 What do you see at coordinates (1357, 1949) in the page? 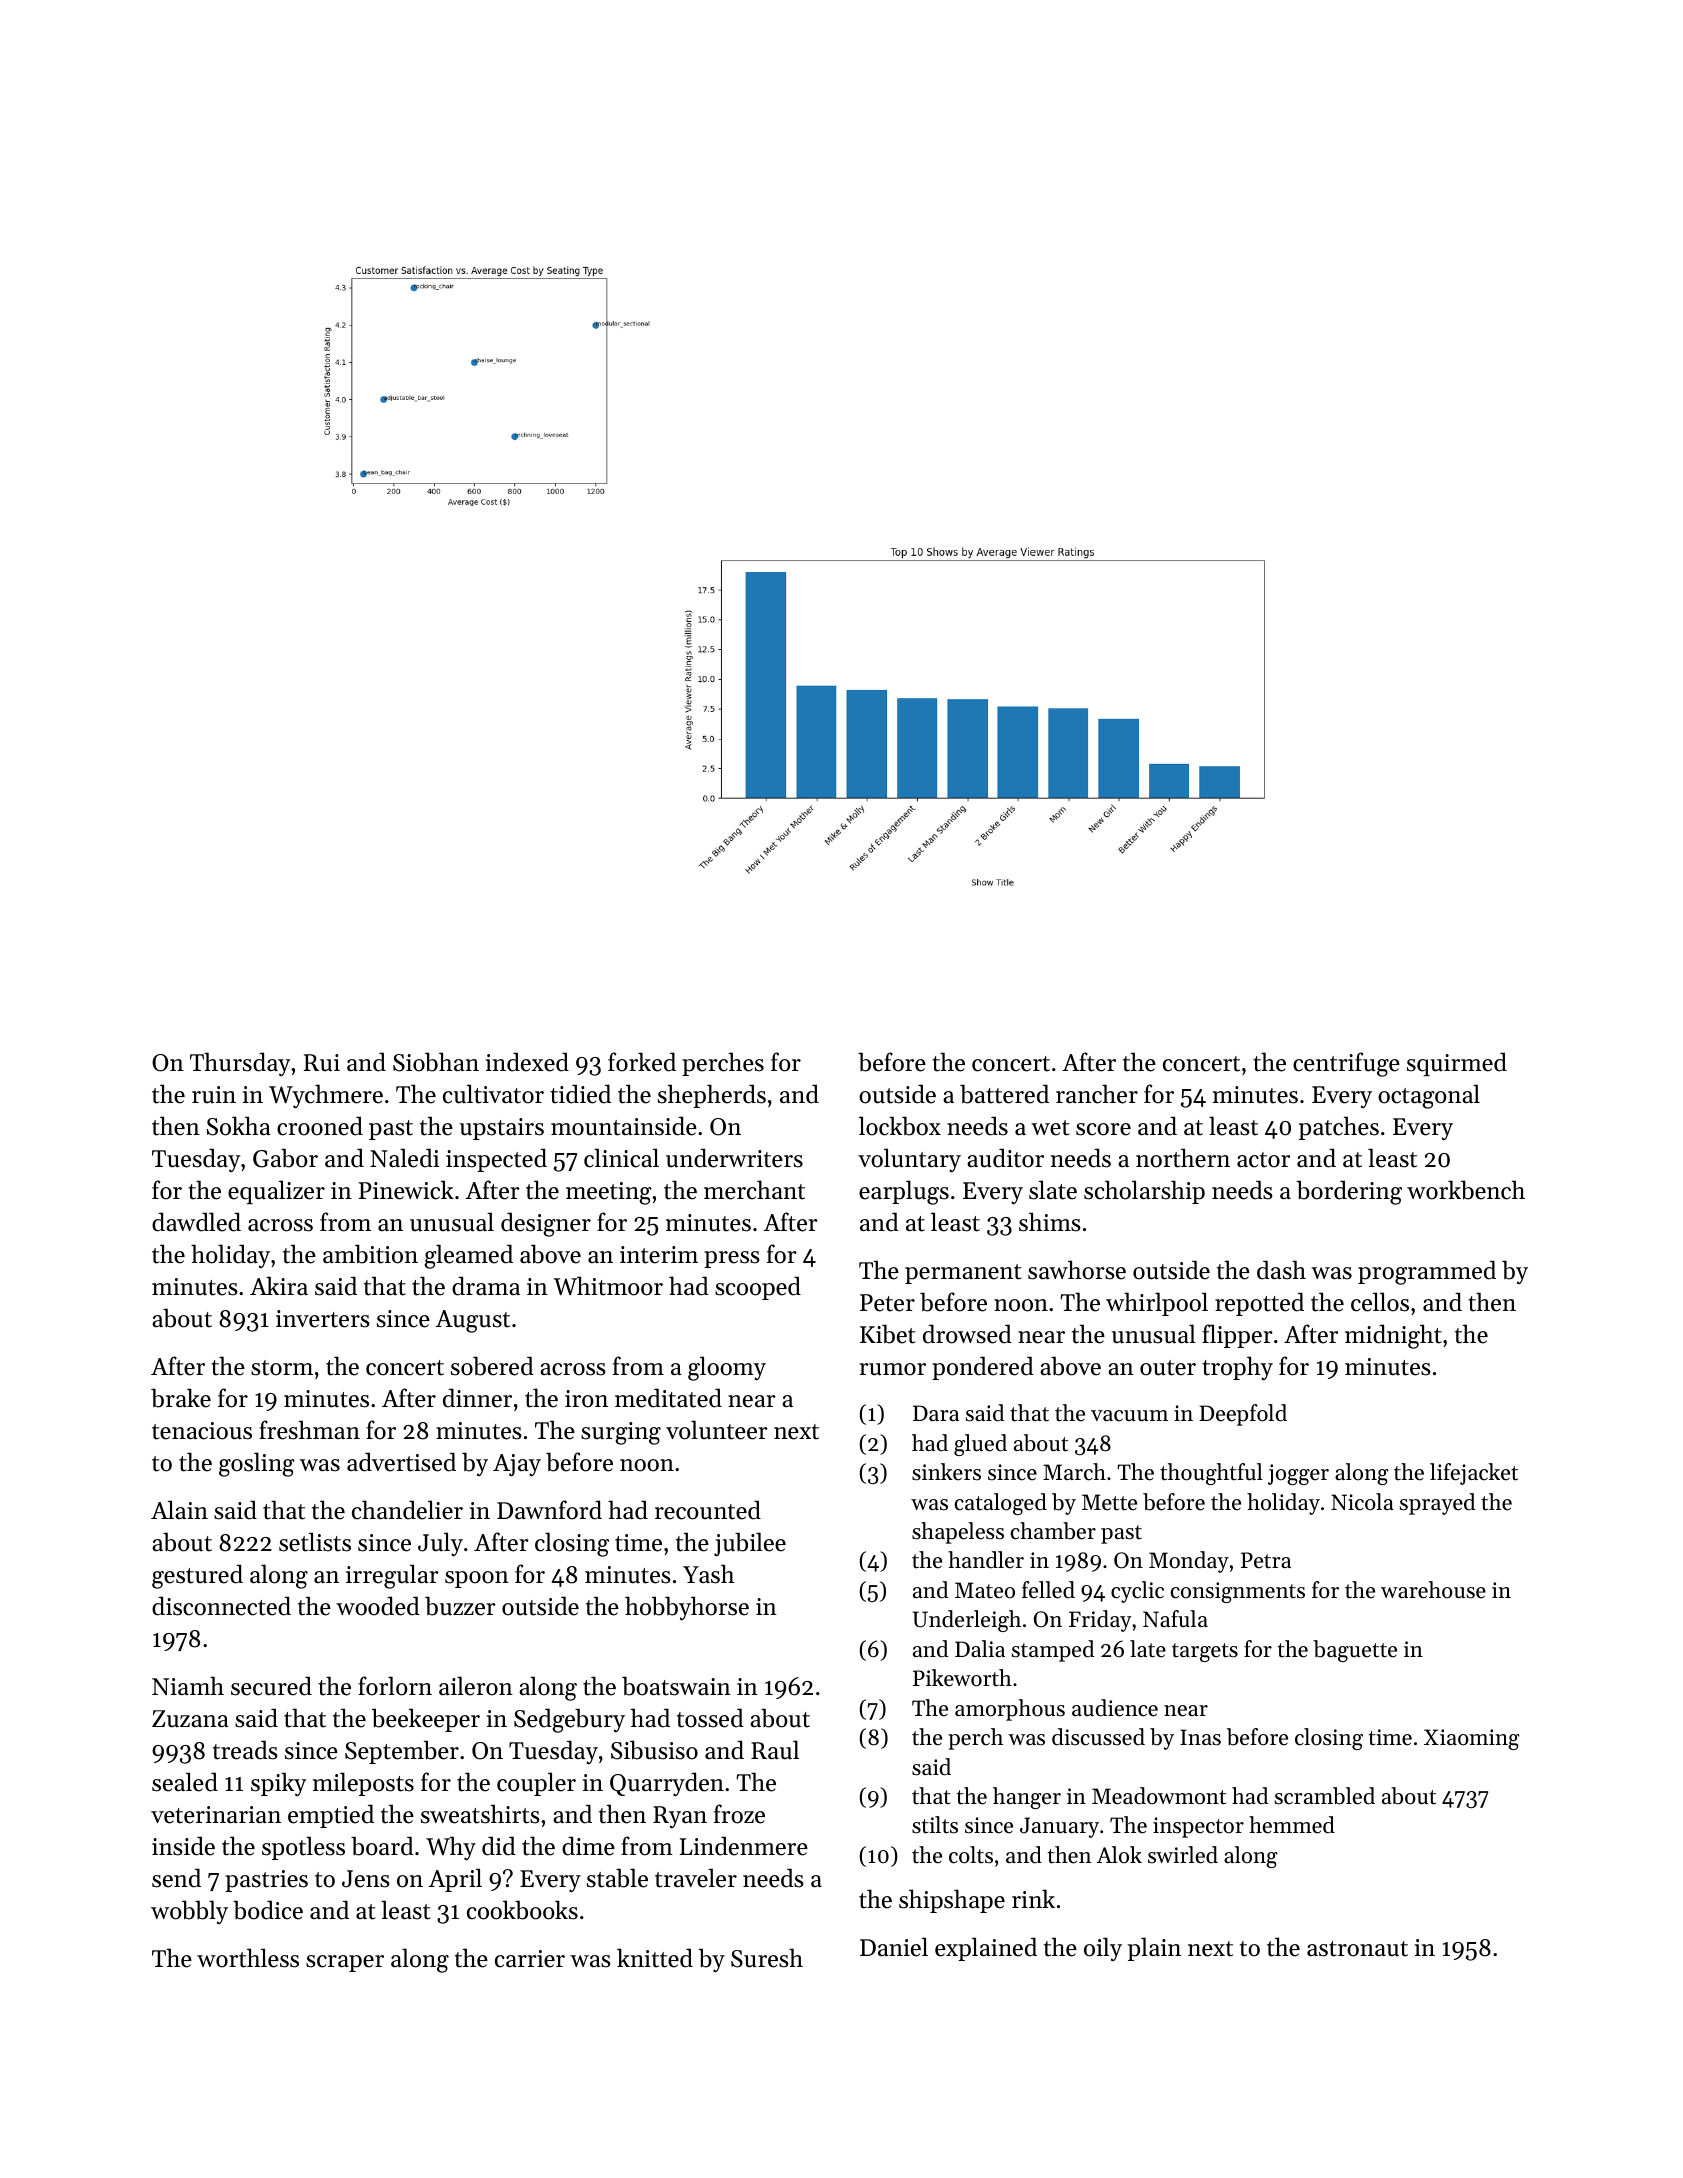
I see `astronaut` at bounding box center [1357, 1949].
